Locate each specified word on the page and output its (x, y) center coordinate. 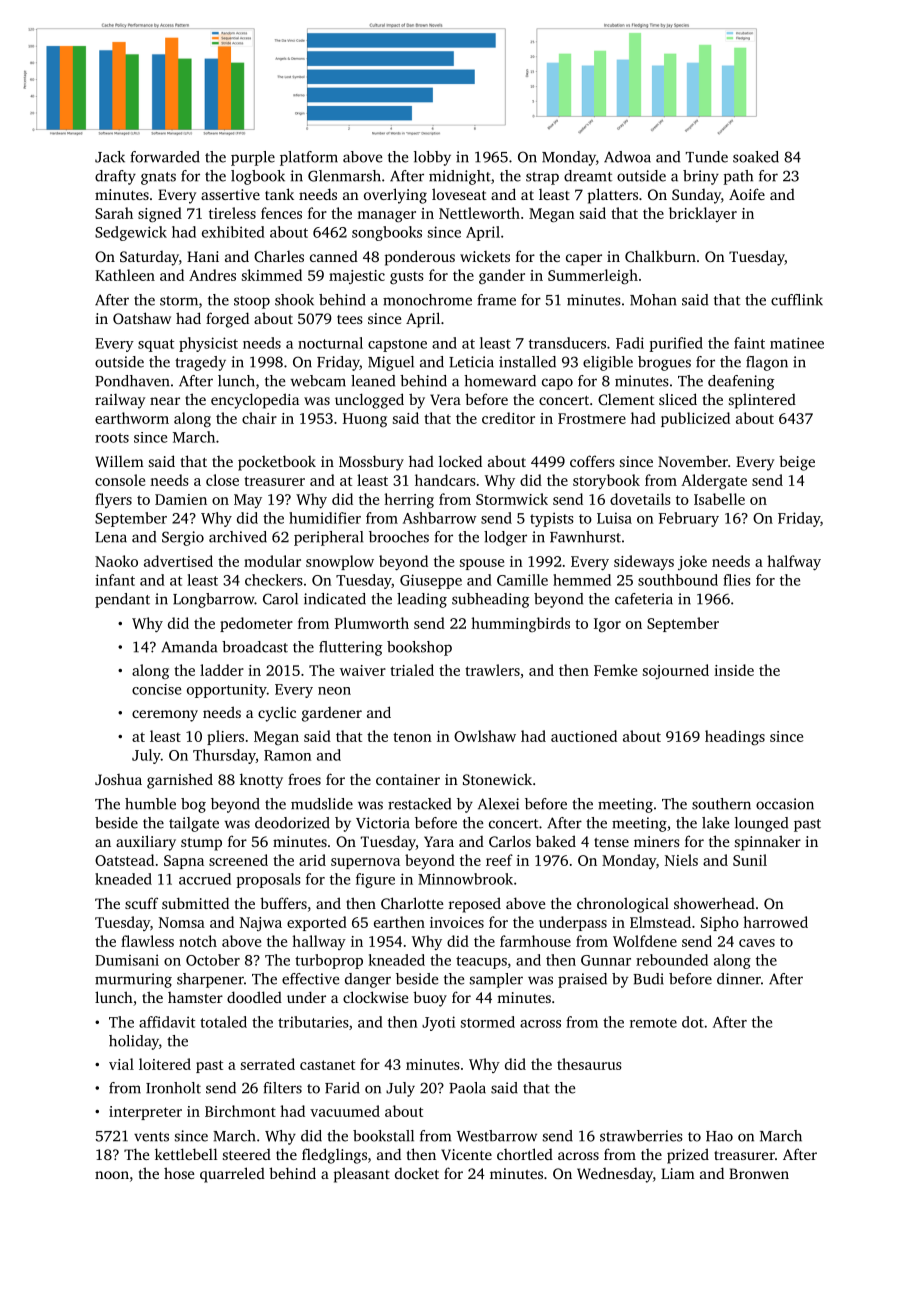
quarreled (232, 1175)
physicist (208, 344)
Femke (615, 670)
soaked (756, 157)
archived (238, 537)
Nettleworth (479, 213)
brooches (399, 537)
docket (417, 1173)
